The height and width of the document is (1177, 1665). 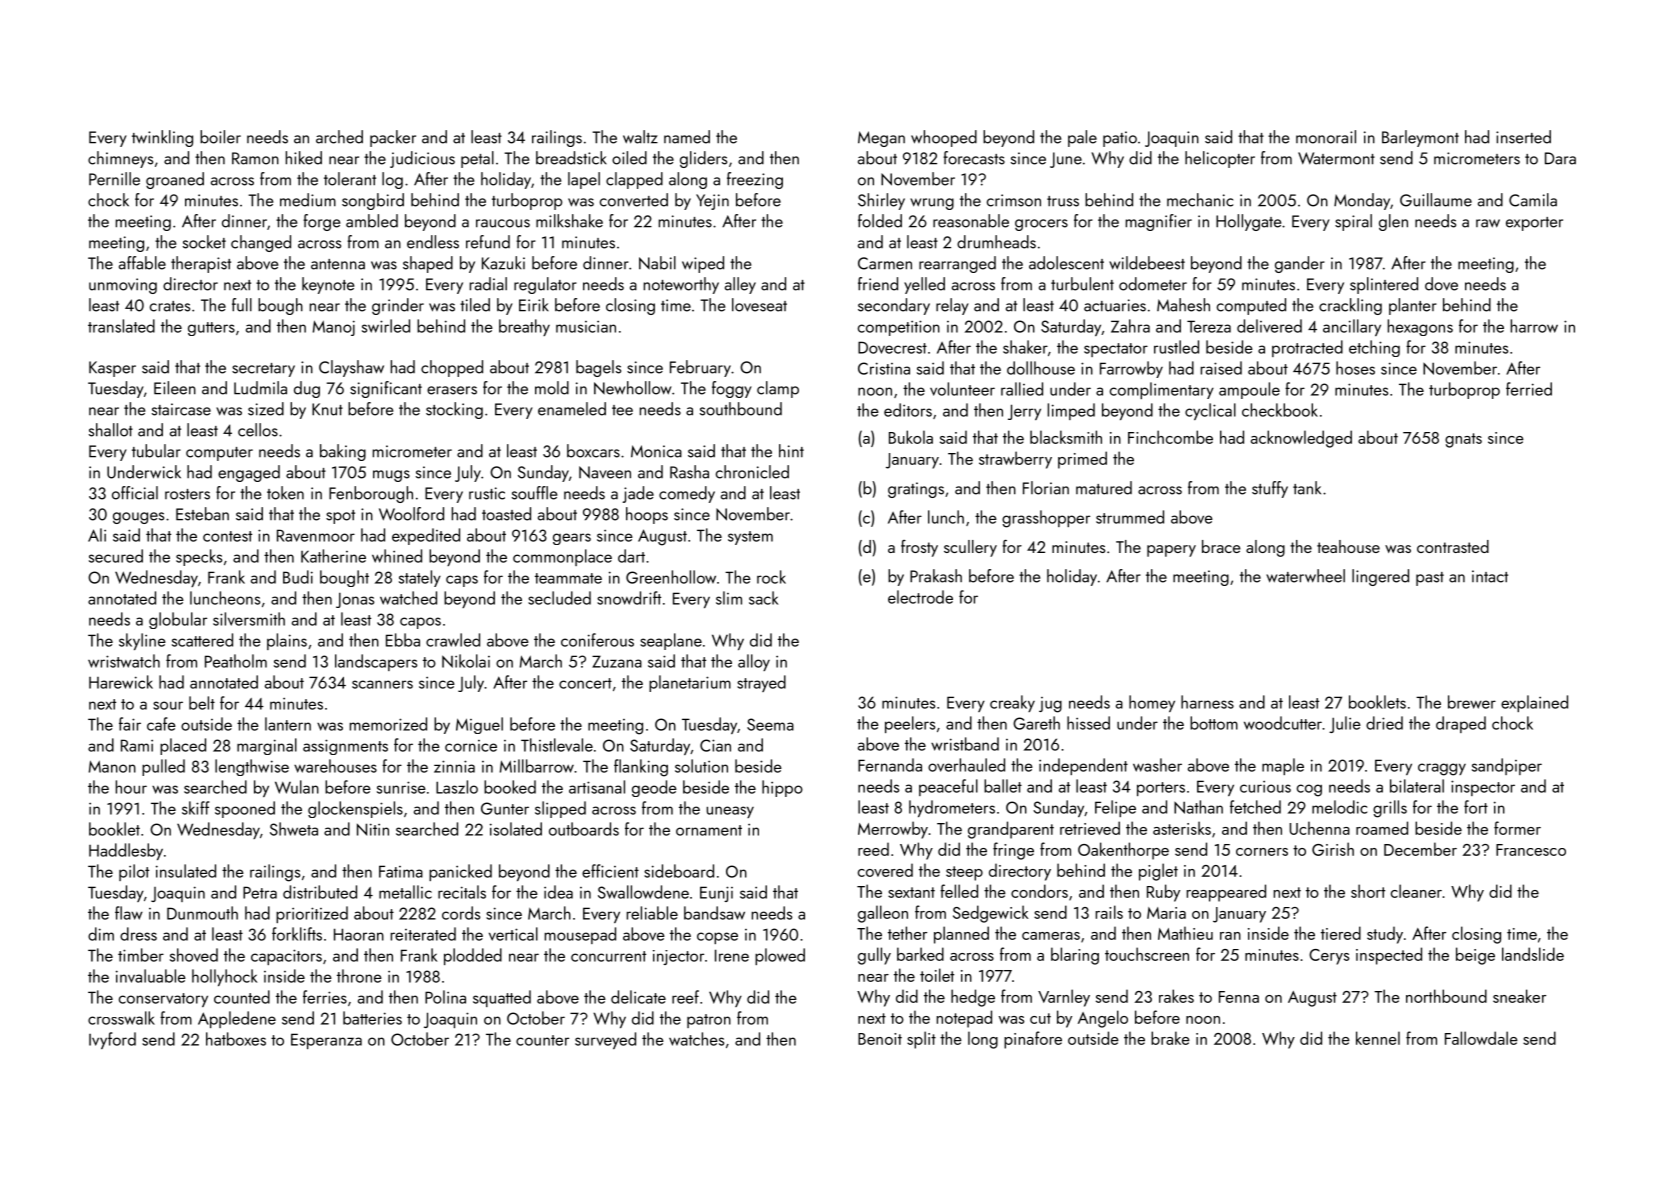 I want to click on affable, so click(x=142, y=263).
